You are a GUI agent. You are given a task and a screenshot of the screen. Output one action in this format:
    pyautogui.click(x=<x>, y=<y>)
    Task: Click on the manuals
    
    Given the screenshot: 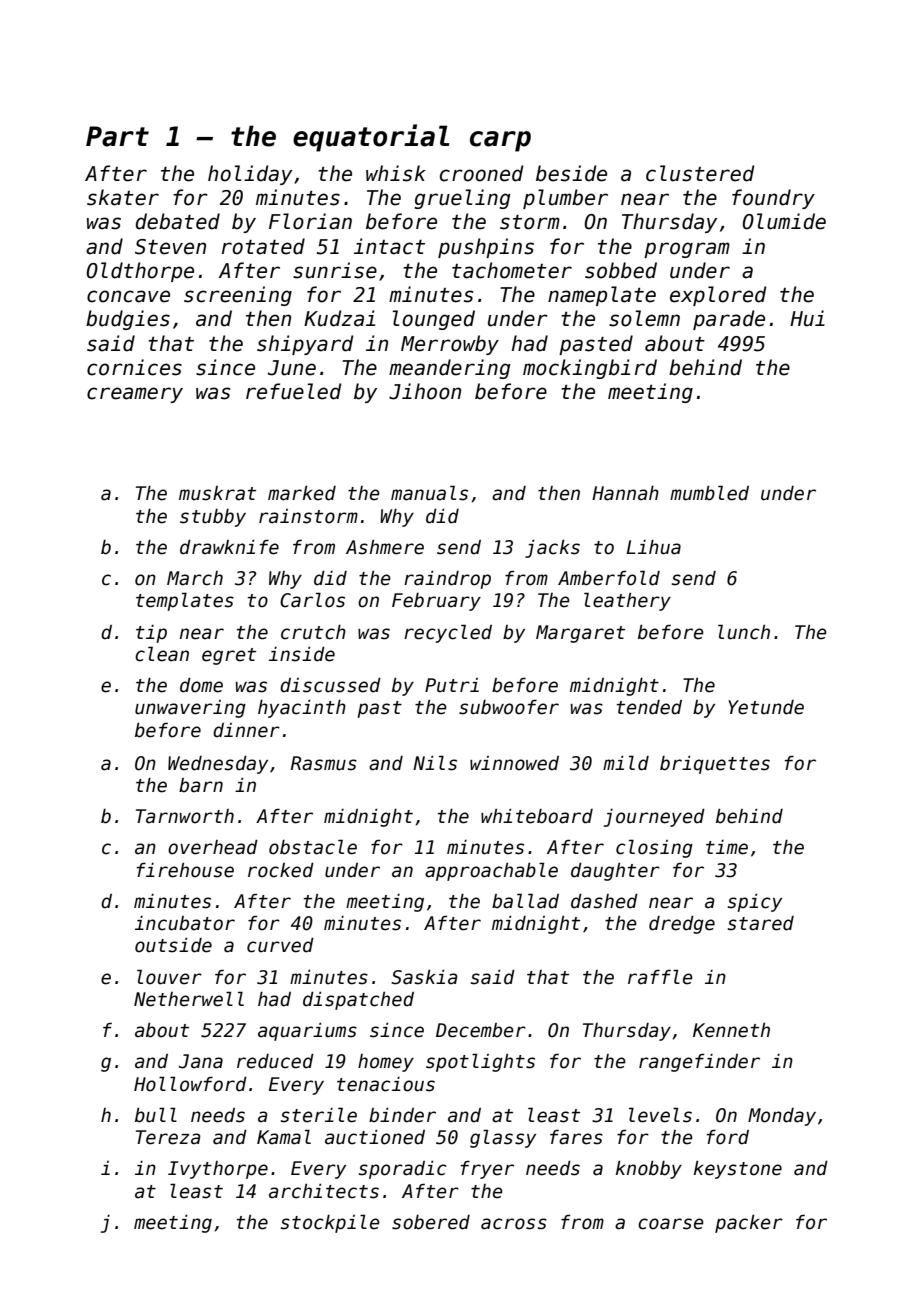 What is the action you would take?
    pyautogui.click(x=429, y=493)
